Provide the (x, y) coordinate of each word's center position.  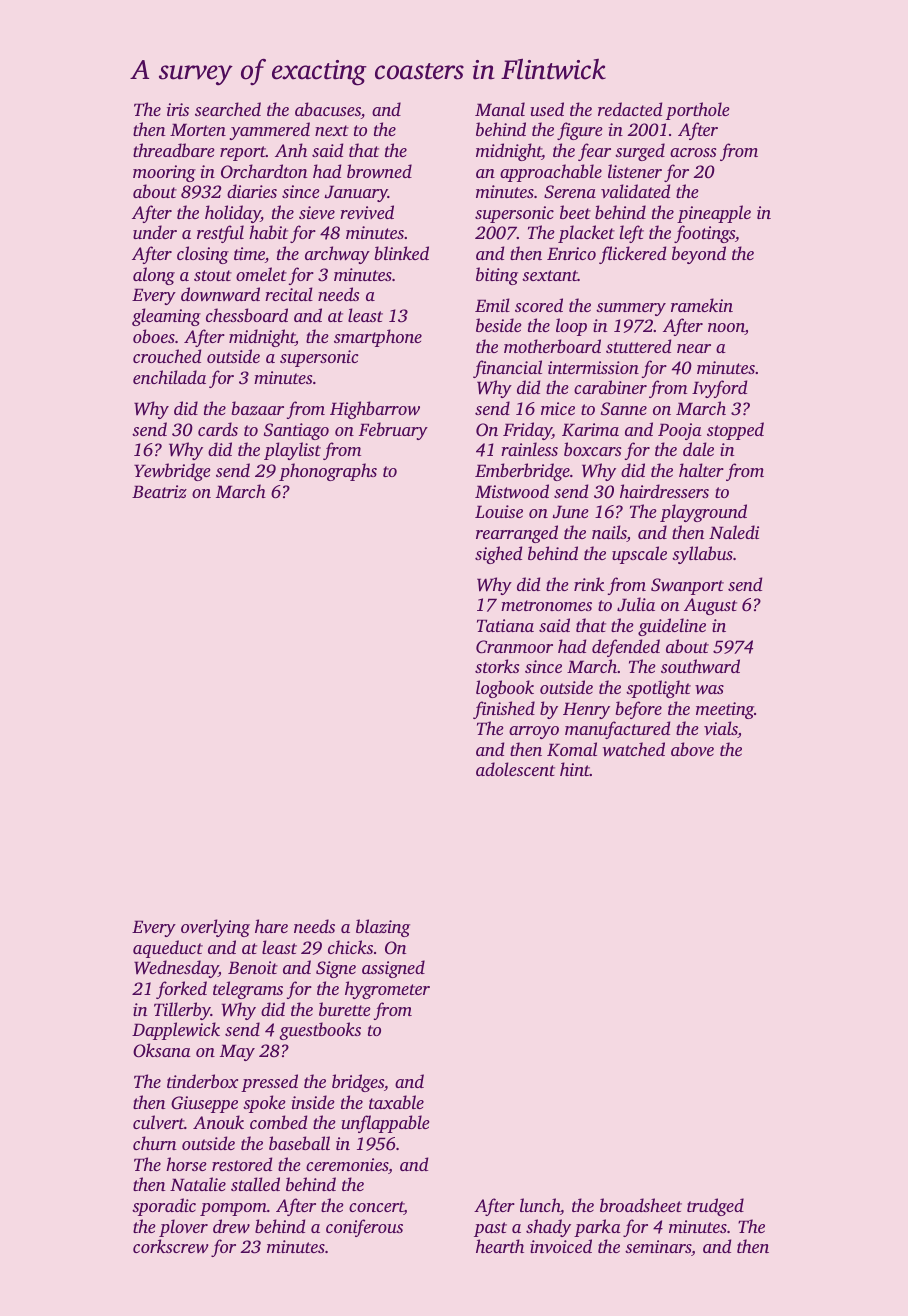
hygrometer (387, 990)
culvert (159, 1122)
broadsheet (641, 1205)
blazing (383, 928)
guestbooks (320, 1031)
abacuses (328, 110)
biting (497, 276)
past (490, 1229)
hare (271, 926)
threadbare (174, 150)
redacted (630, 109)
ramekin (702, 305)
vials (721, 729)
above (692, 749)
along (154, 276)
